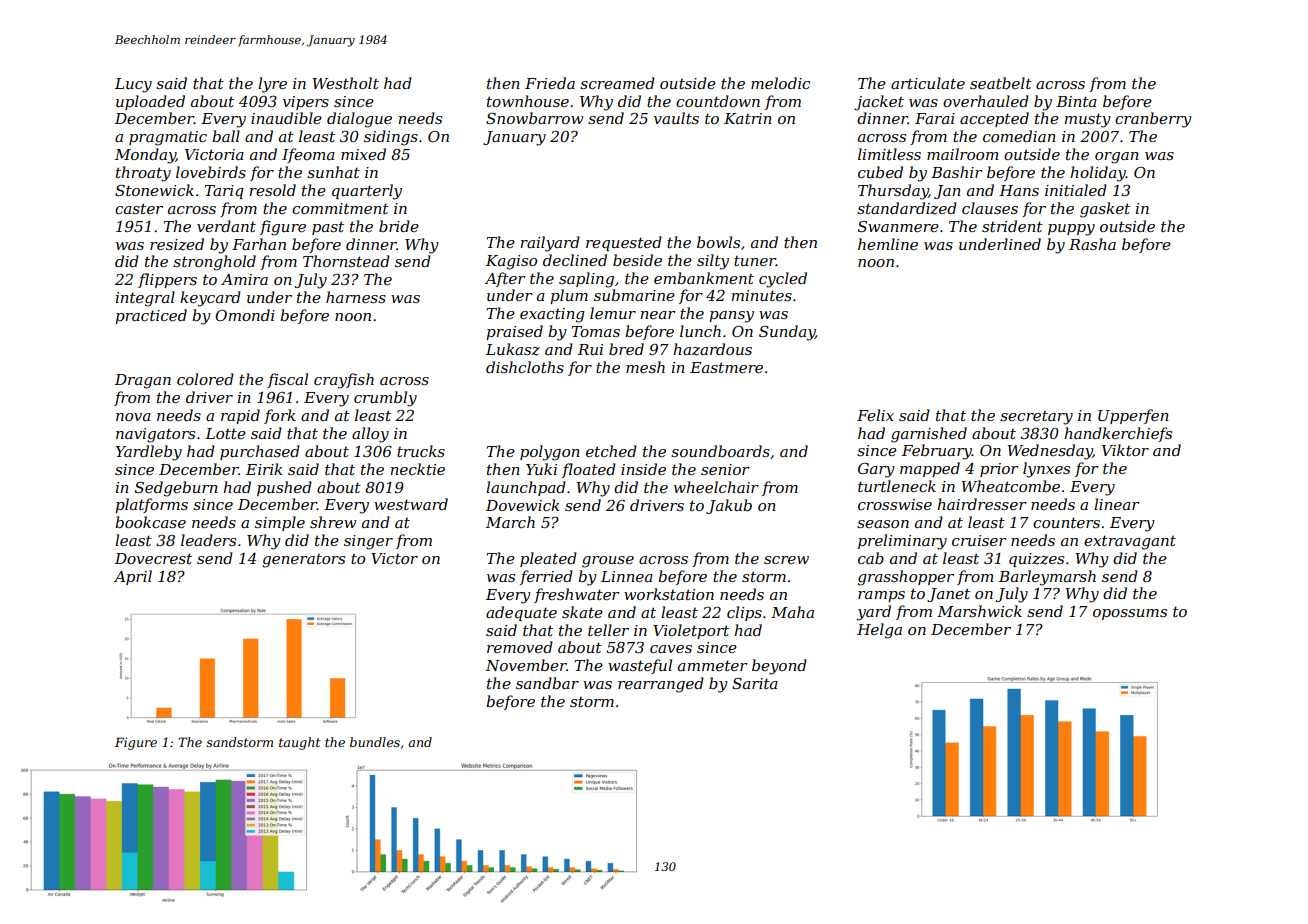  I want to click on silty, so click(713, 262).
